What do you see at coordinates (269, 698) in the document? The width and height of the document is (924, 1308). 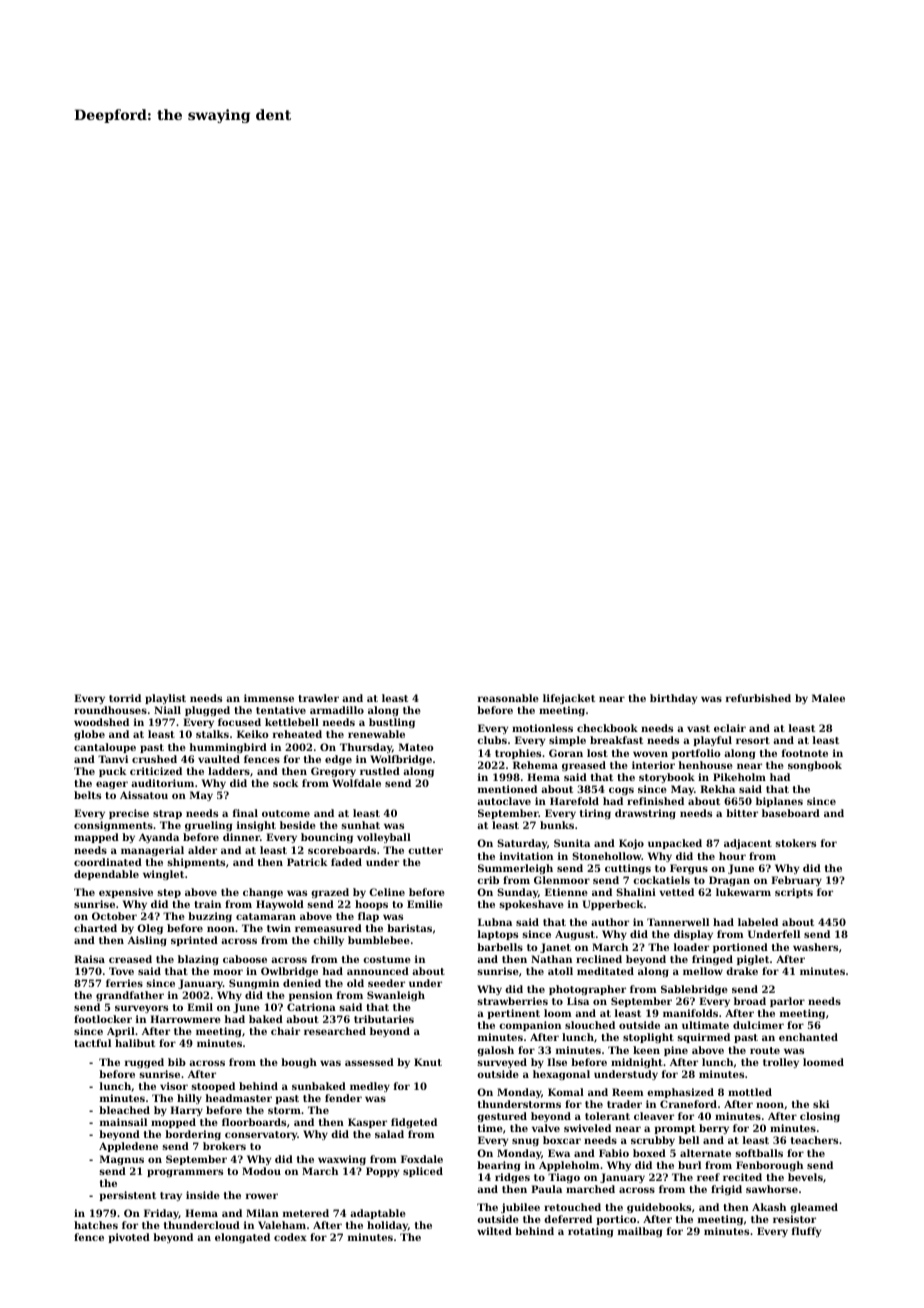 I see `immense` at bounding box center [269, 698].
